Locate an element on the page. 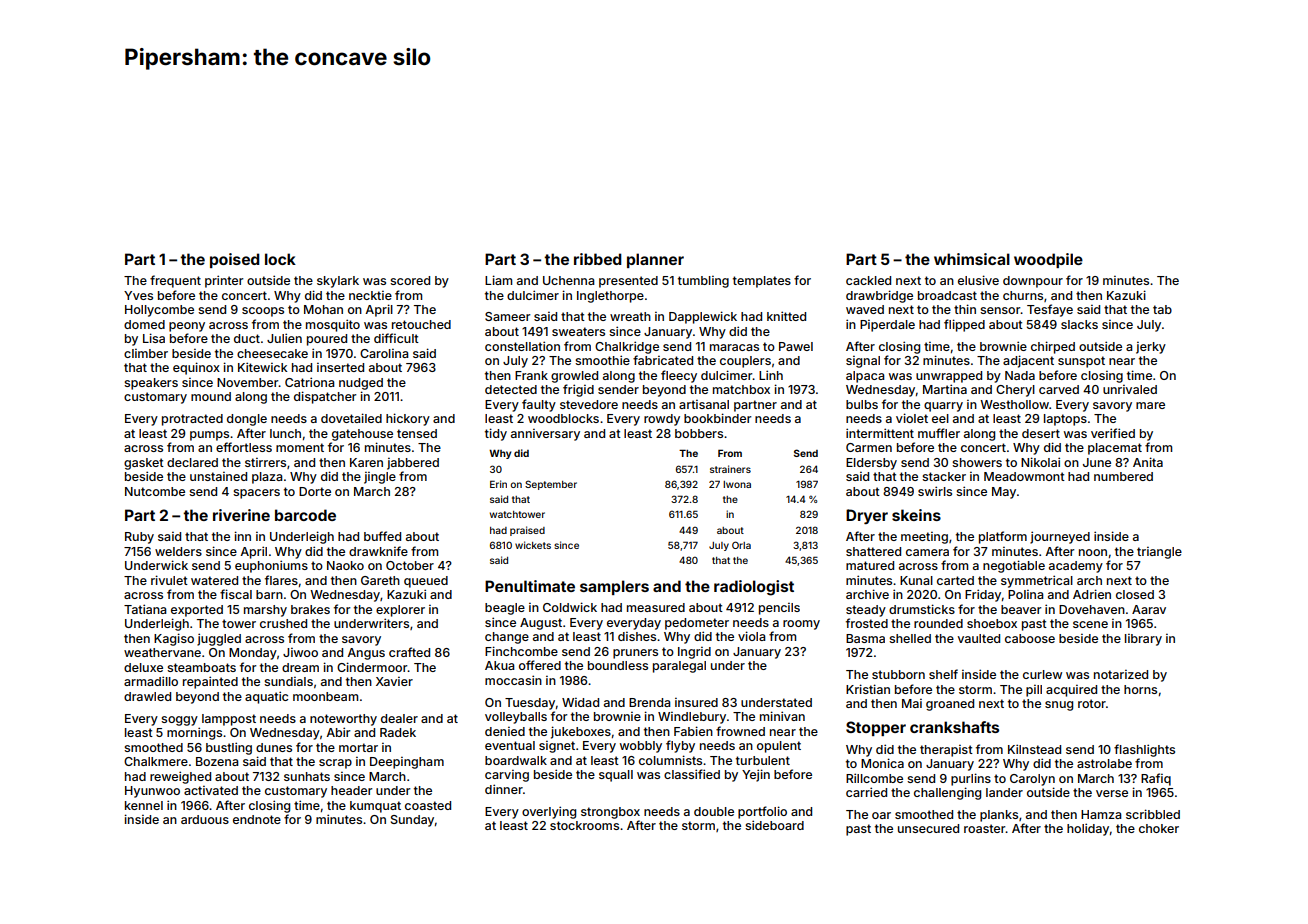 Image resolution: width=1308 pixels, height=924 pixels. September is located at coordinates (551, 485).
